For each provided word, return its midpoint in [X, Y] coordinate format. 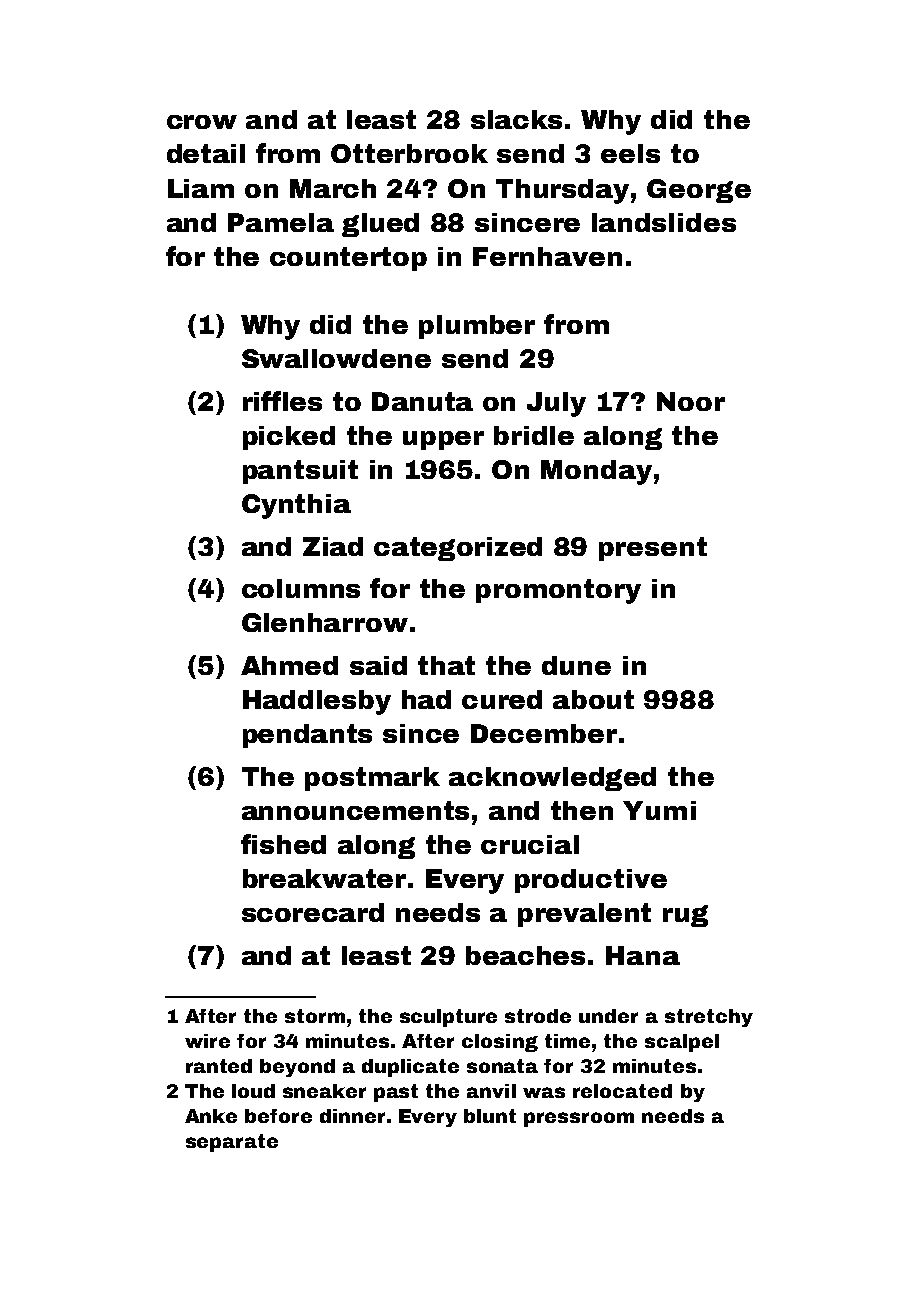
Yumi [659, 810]
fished [283, 844]
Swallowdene [336, 358]
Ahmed [289, 665]
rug [685, 916]
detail [206, 153]
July [556, 404]
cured [502, 699]
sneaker [324, 1091]
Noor [691, 401]
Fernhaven [547, 256]
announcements [355, 810]
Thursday [562, 191]
